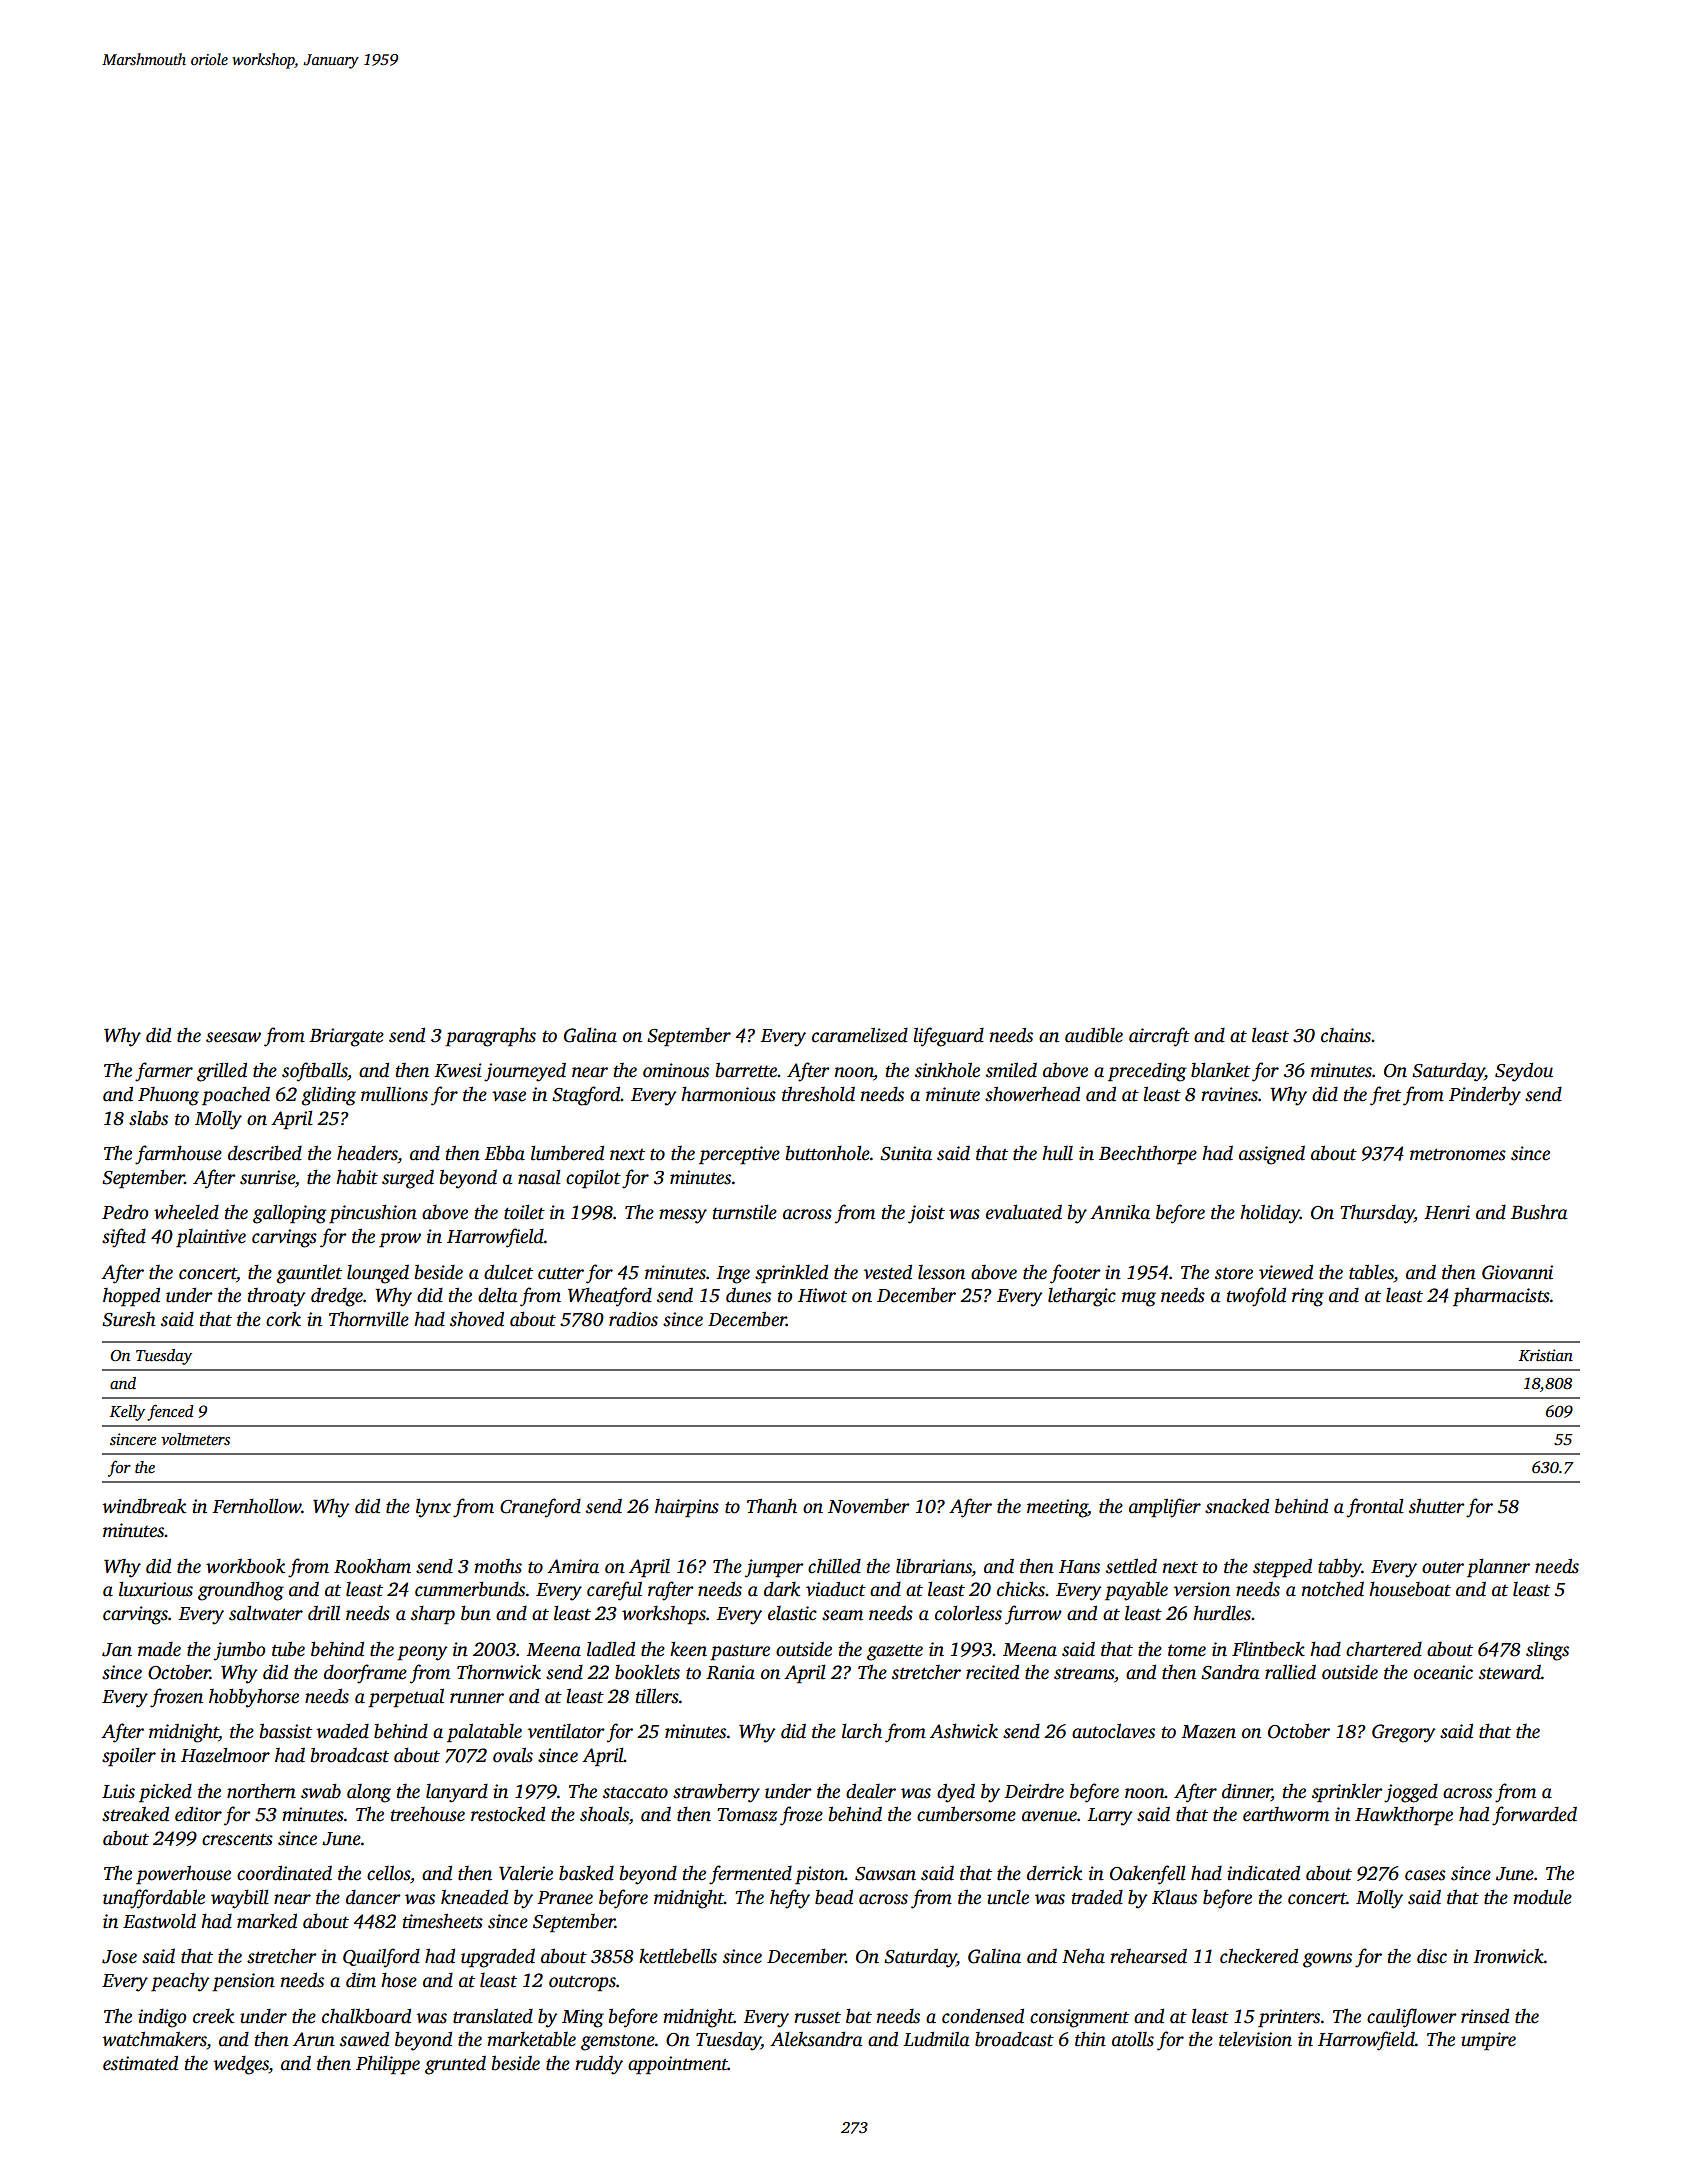  What do you see at coordinates (1547, 1651) in the page?
I see `slings` at bounding box center [1547, 1651].
